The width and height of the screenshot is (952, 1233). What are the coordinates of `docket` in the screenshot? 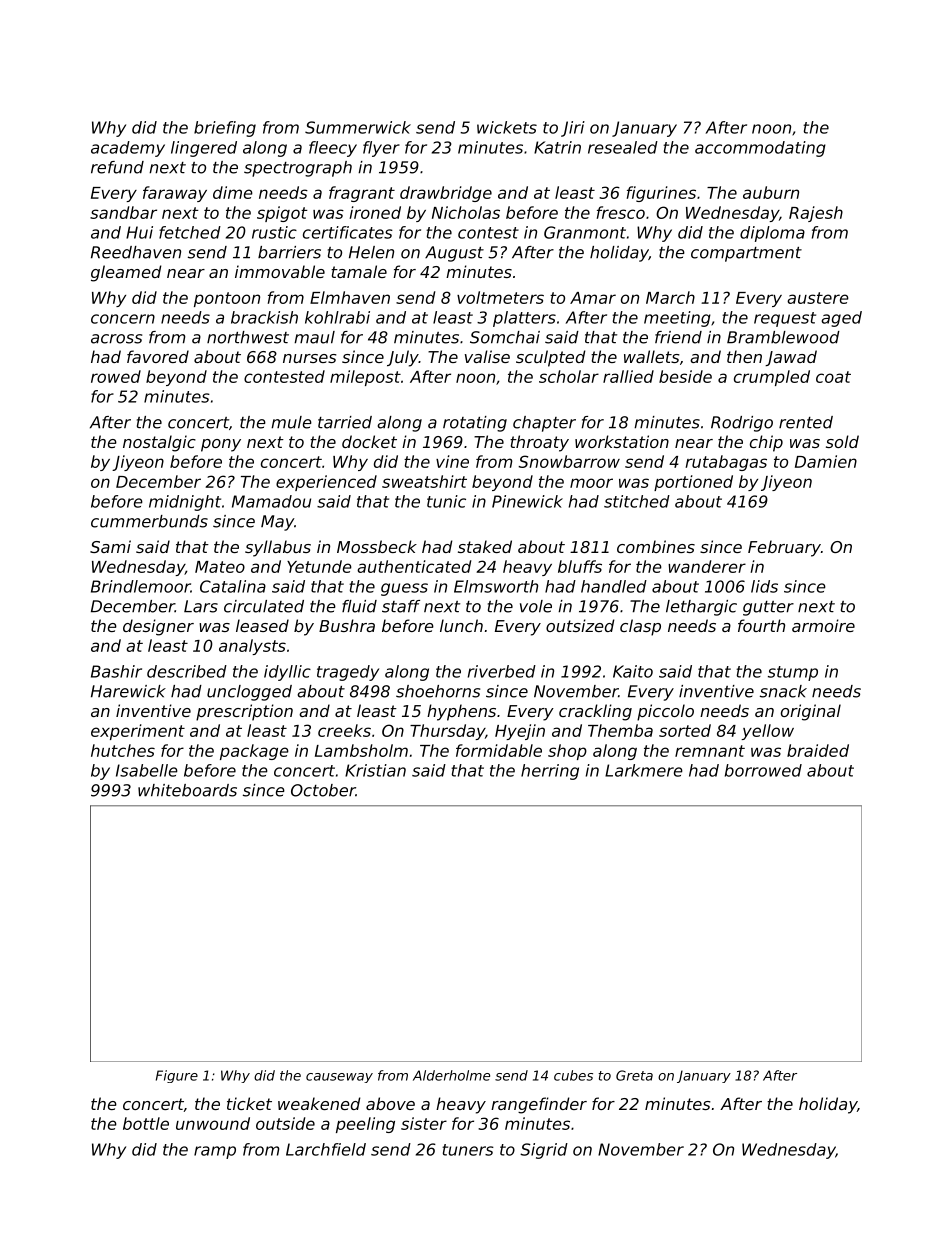 It's located at (369, 441).
